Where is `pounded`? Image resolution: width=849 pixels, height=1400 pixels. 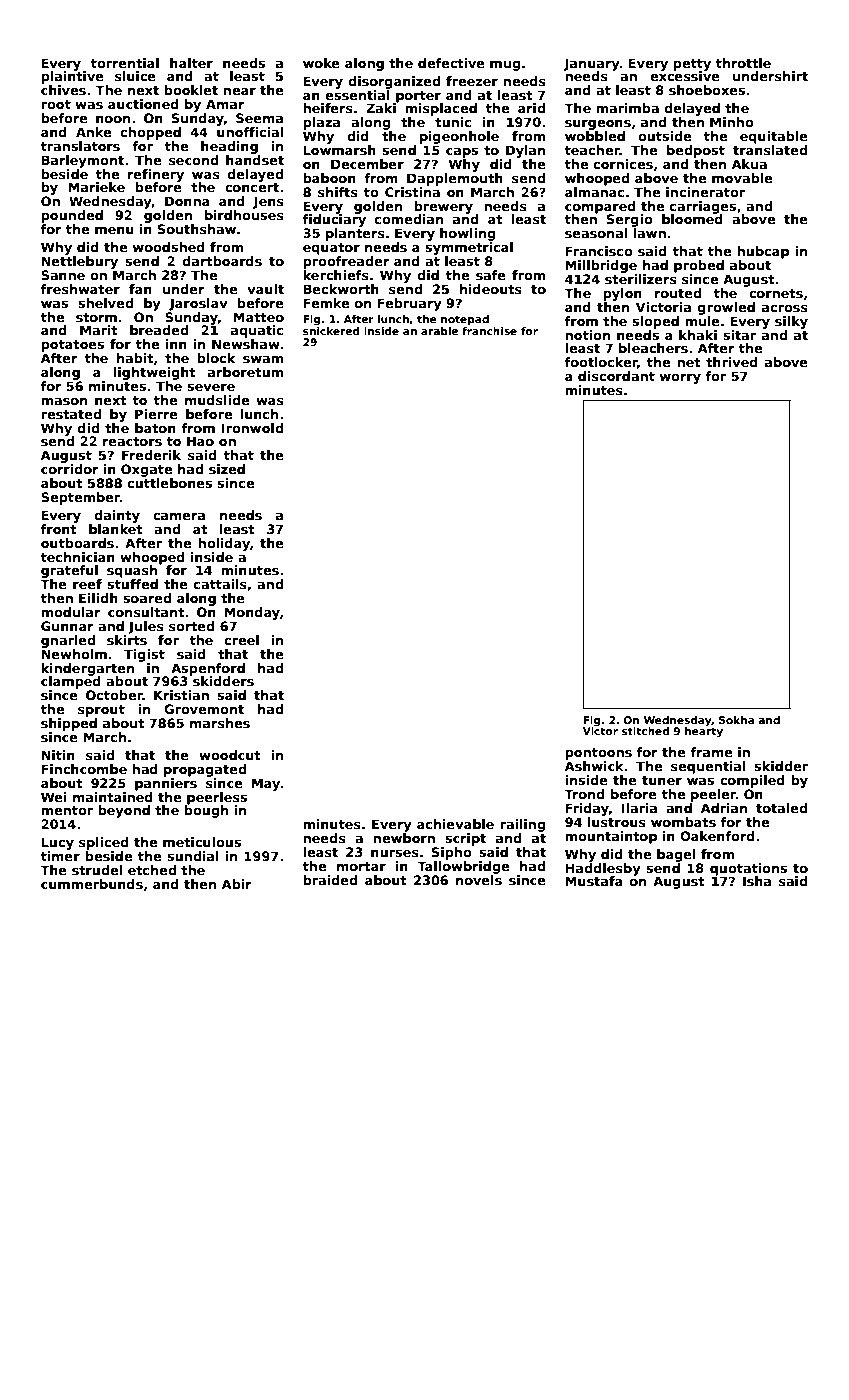
pounded is located at coordinates (72, 216).
